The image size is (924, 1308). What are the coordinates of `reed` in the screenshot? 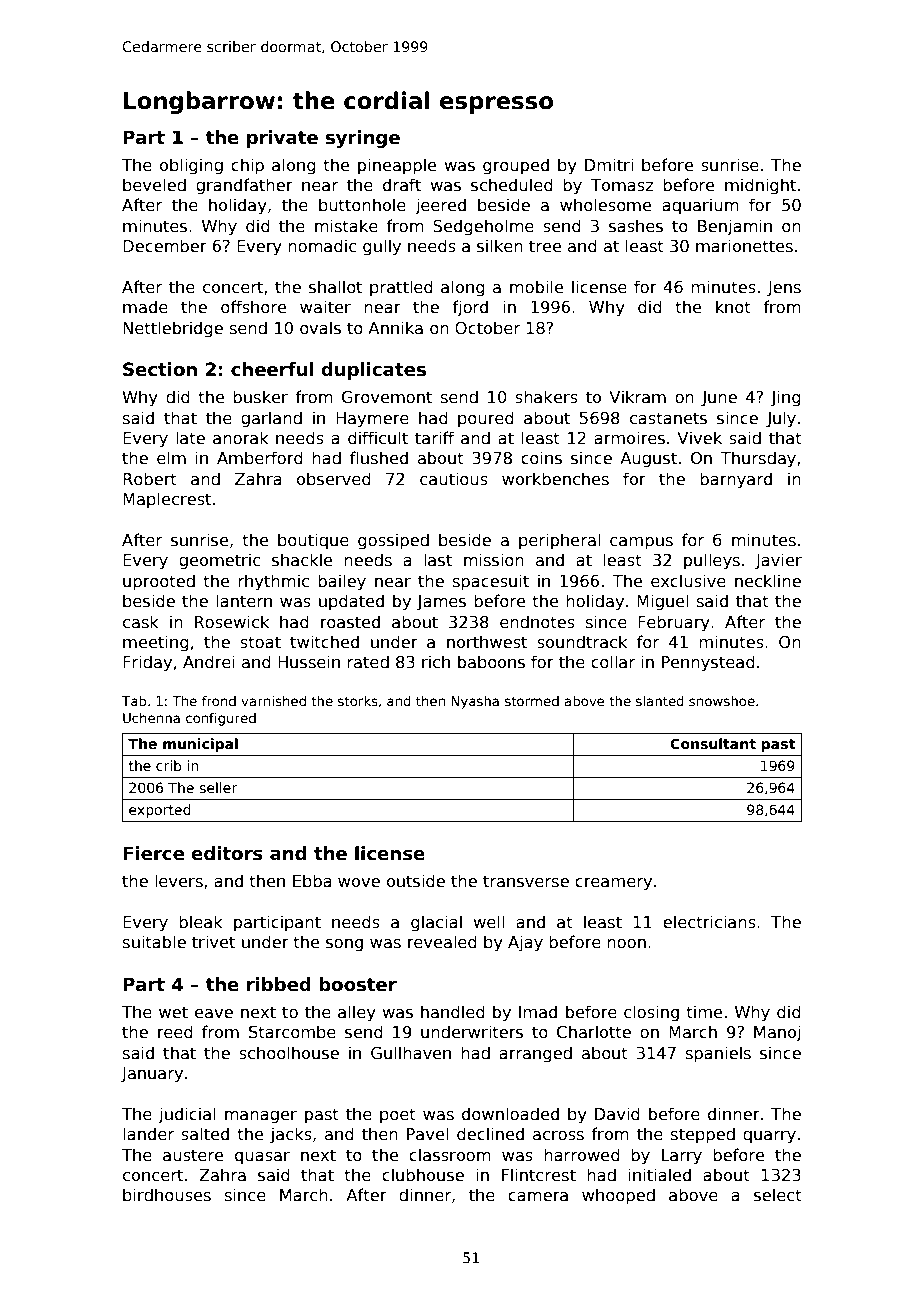 It's located at (175, 1031).
